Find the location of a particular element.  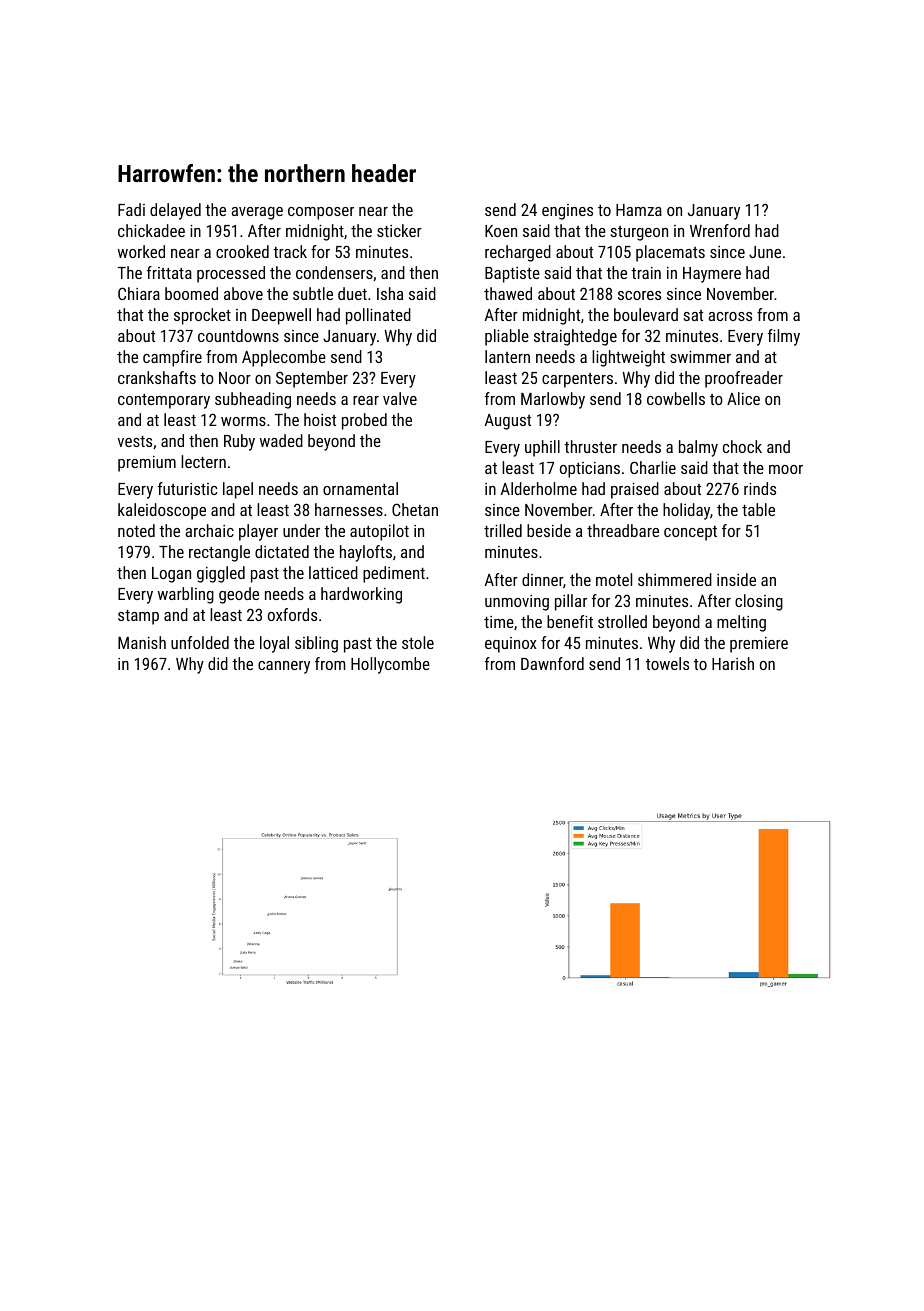

Fadi is located at coordinates (131, 209).
